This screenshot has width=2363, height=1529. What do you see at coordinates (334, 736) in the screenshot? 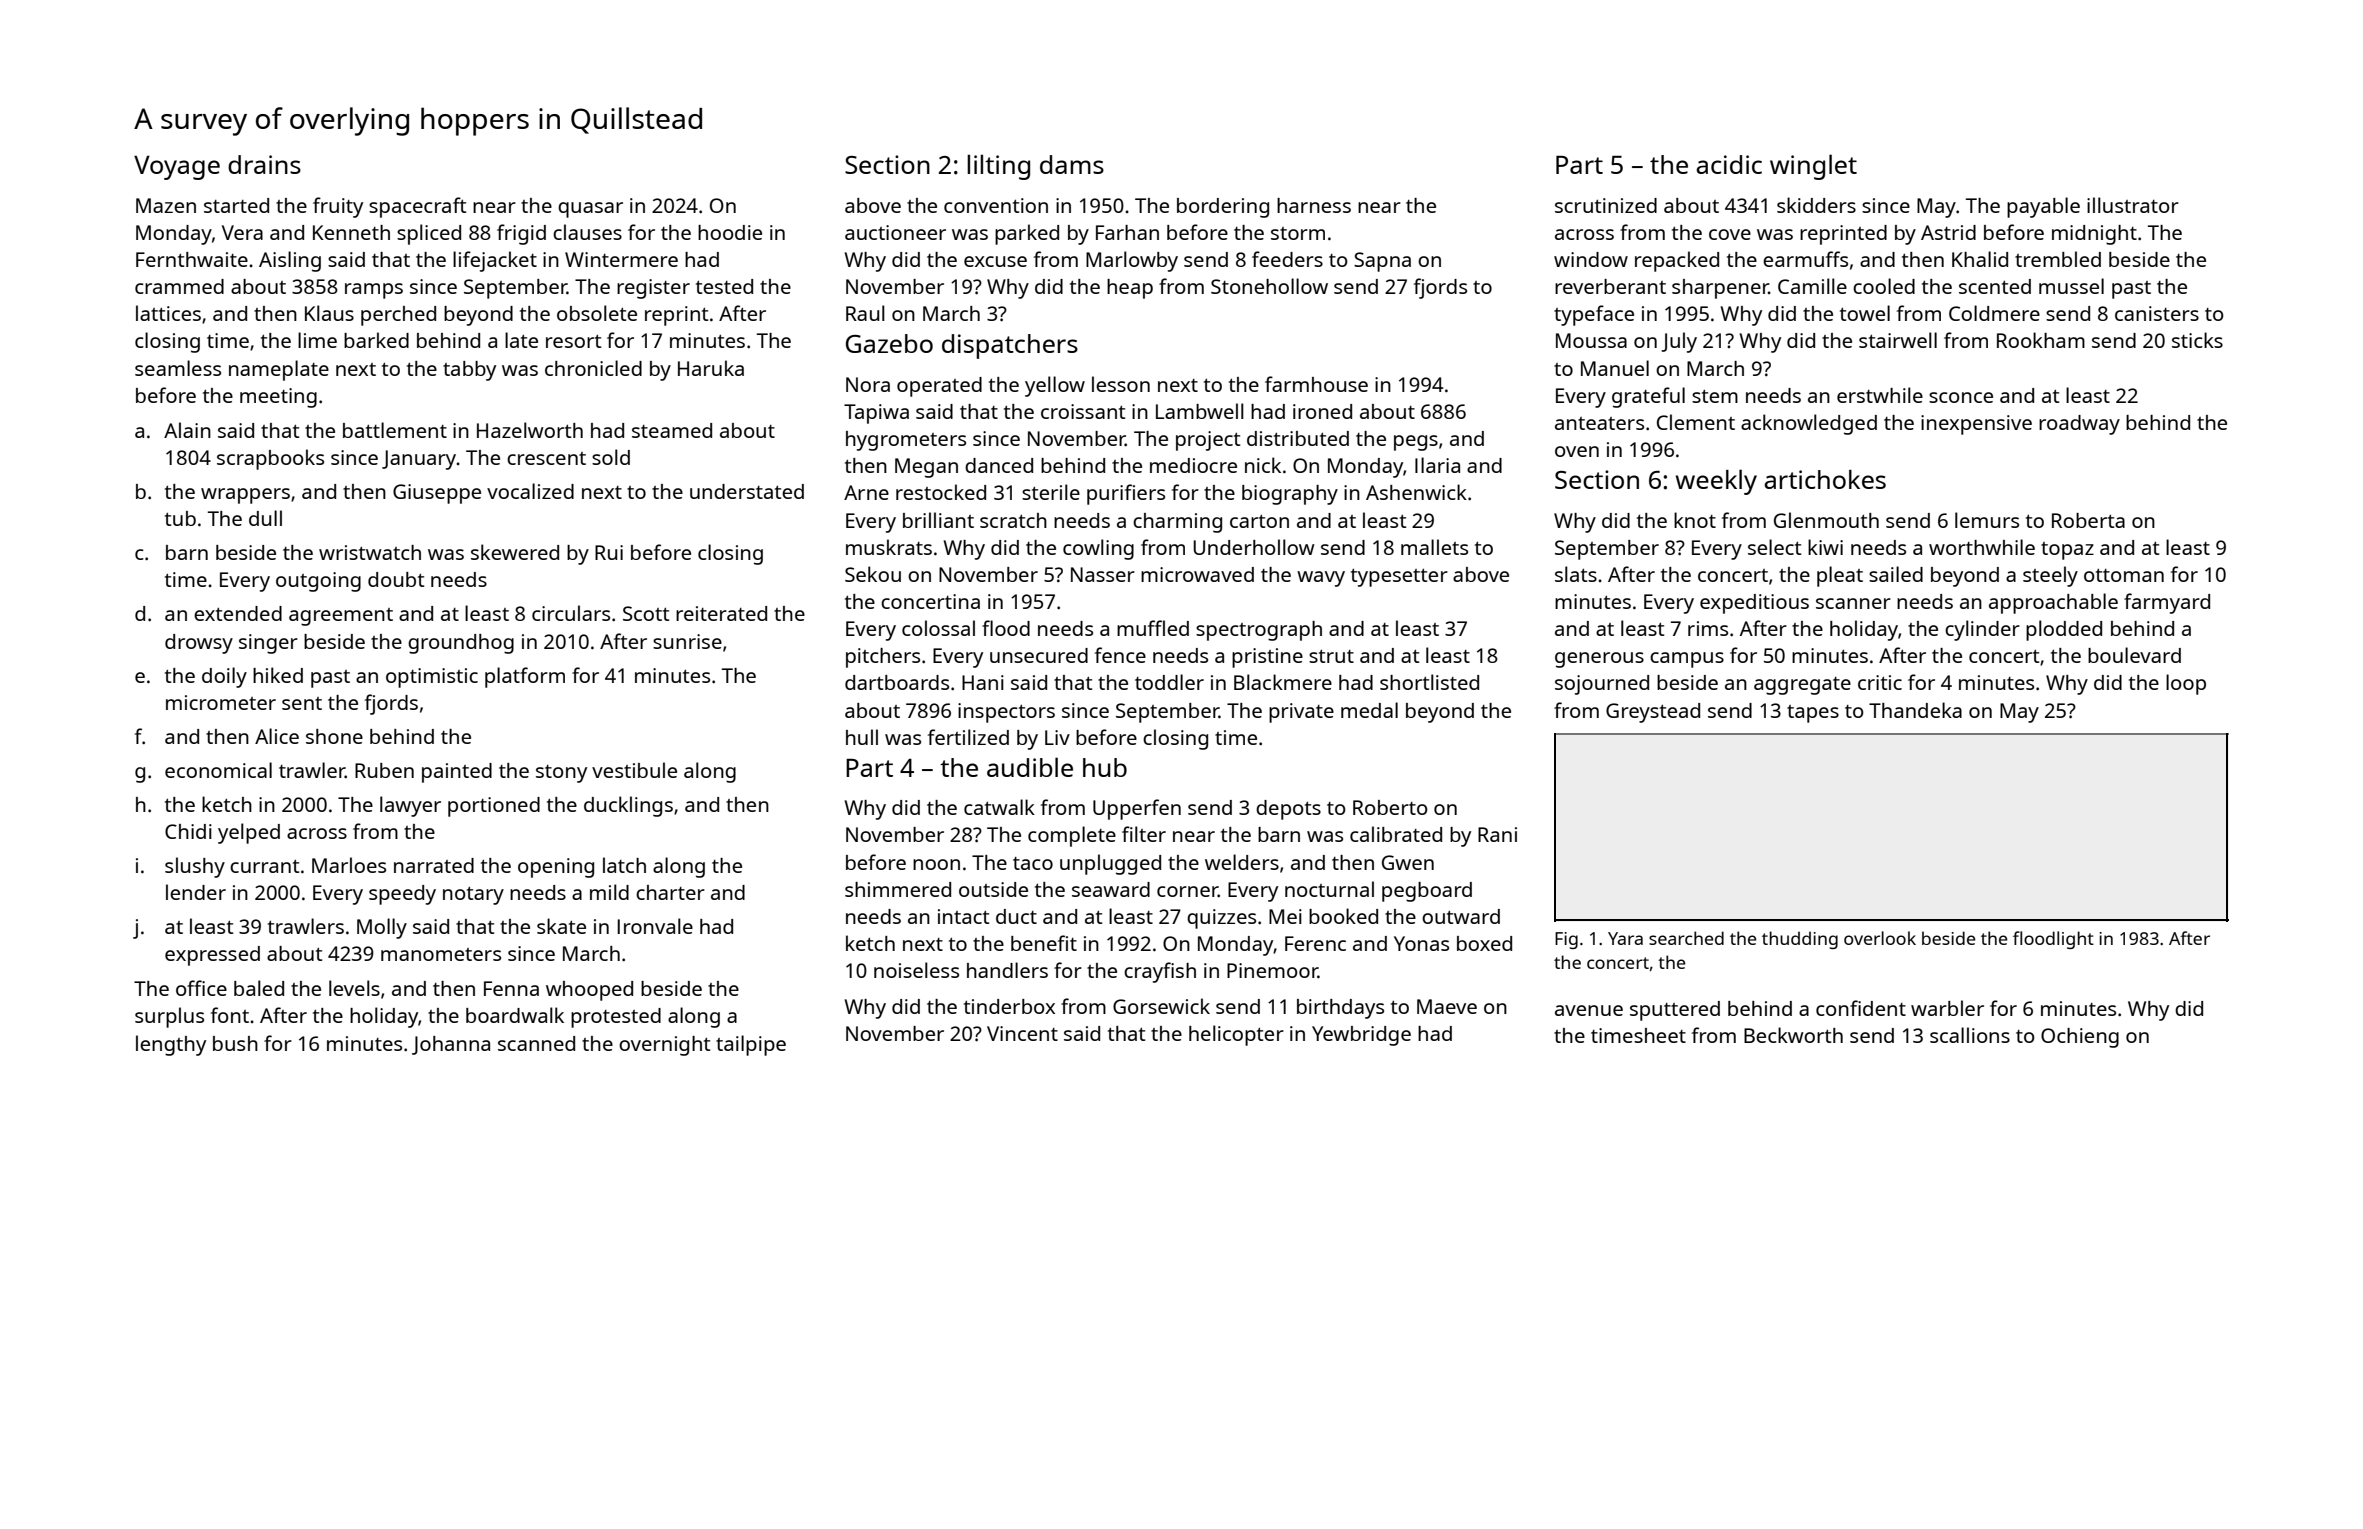
I see `shone` at bounding box center [334, 736].
